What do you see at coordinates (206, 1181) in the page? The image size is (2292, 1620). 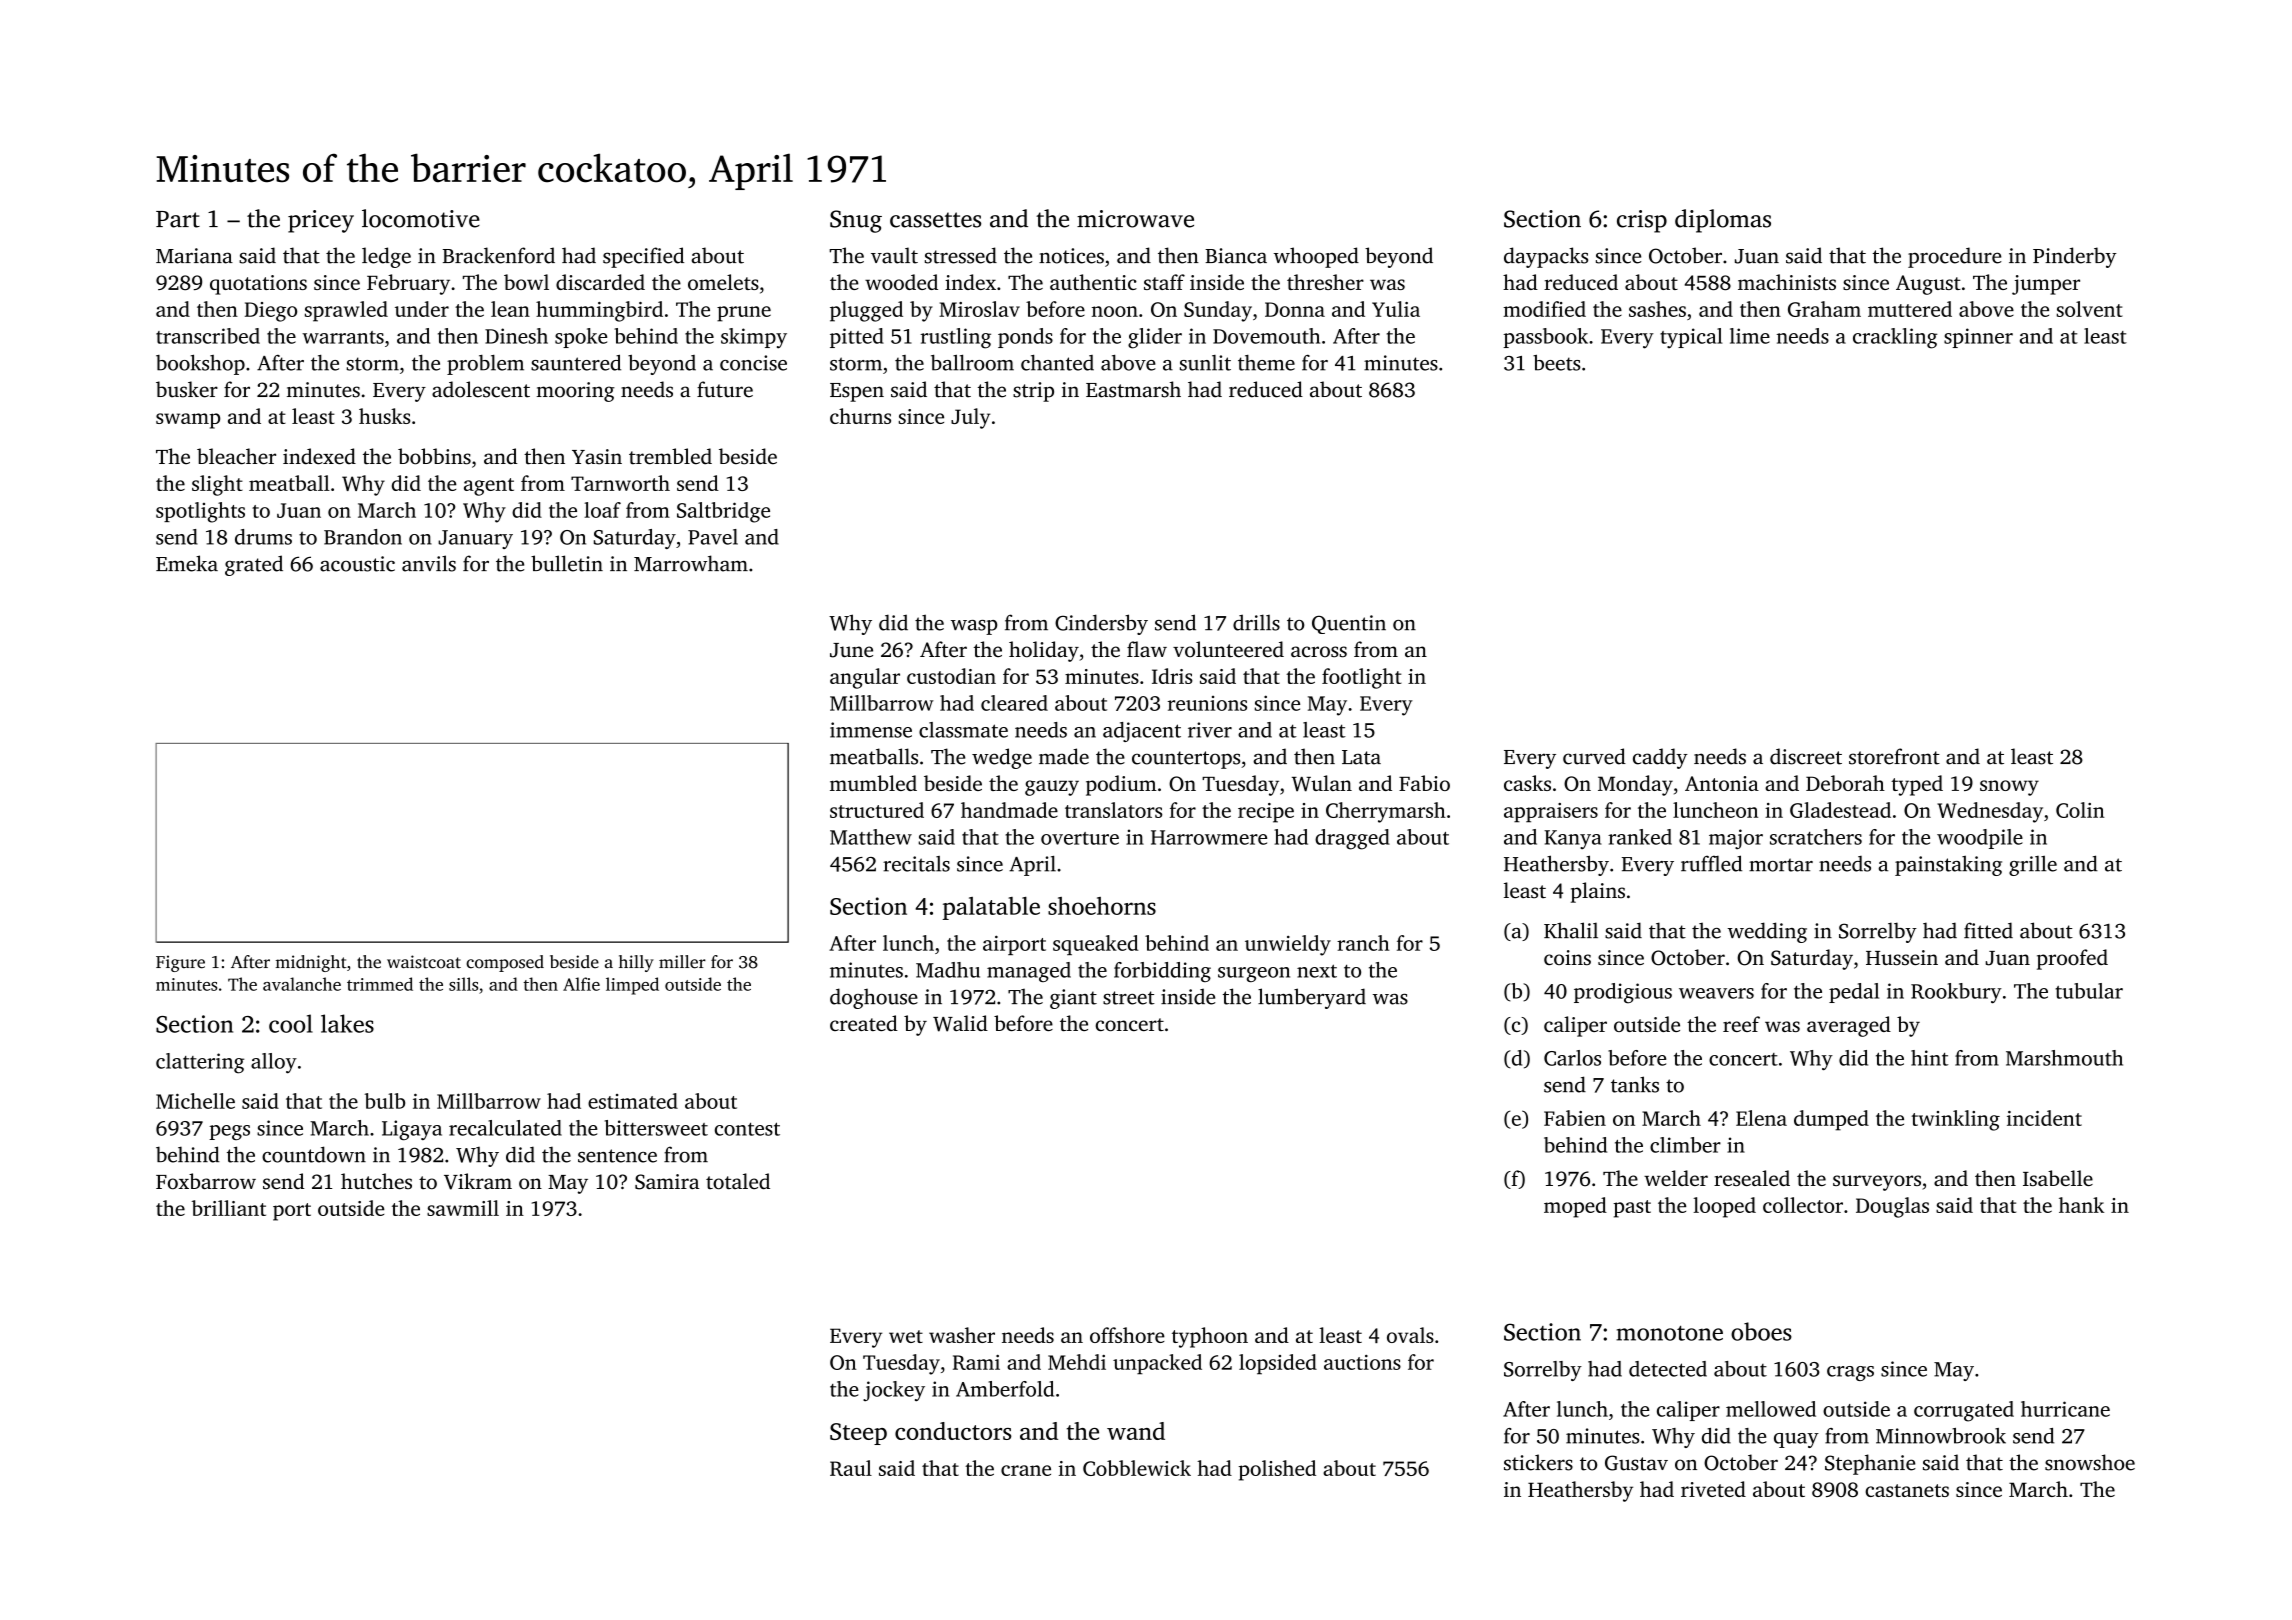 I see `Foxbarrow` at bounding box center [206, 1181].
